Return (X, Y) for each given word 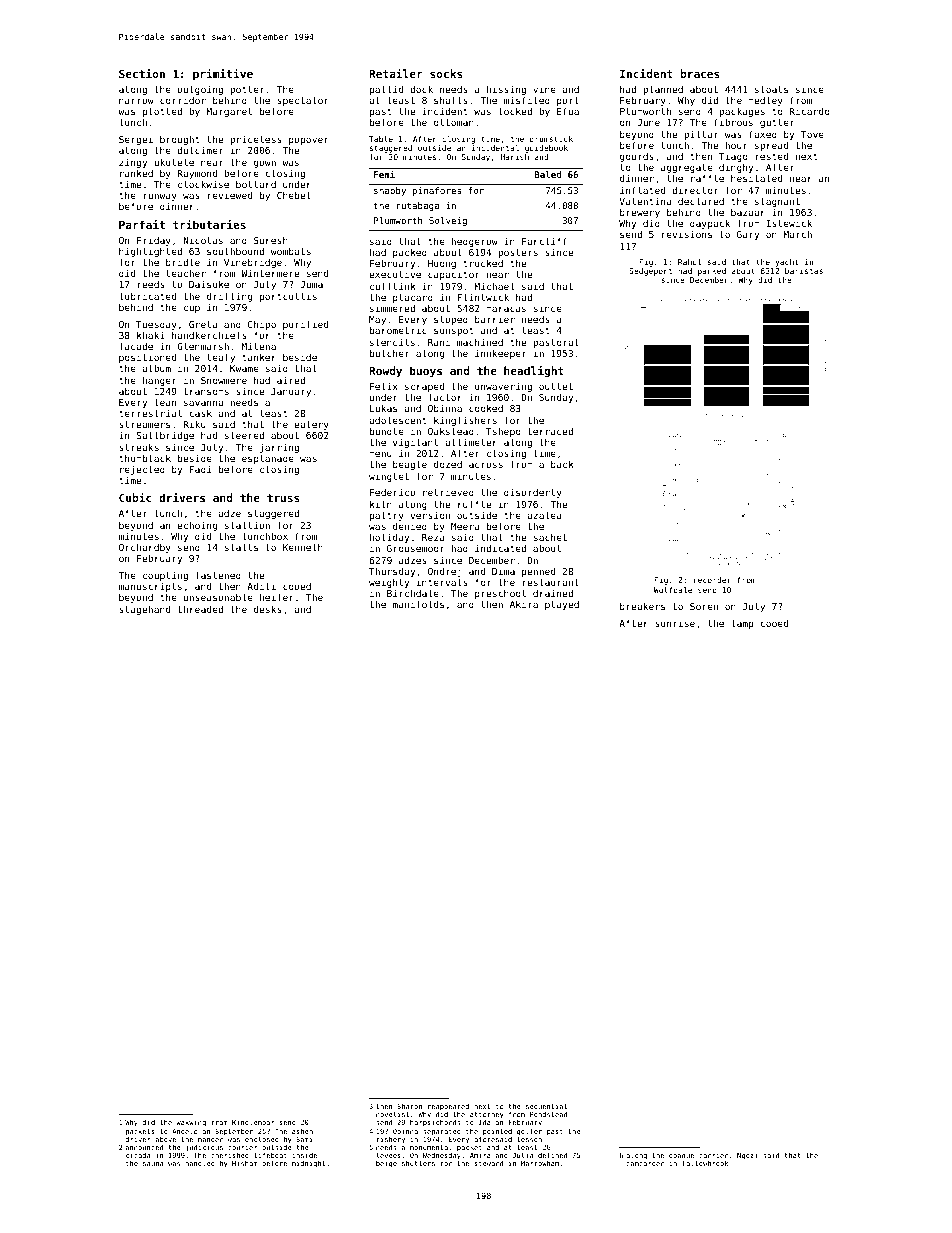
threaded (200, 609)
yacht (787, 263)
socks (446, 73)
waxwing (191, 1123)
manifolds (418, 604)
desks (268, 609)
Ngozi (747, 1156)
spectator (303, 101)
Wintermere (270, 273)
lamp (742, 624)
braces (700, 73)
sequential (546, 1106)
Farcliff (544, 241)
